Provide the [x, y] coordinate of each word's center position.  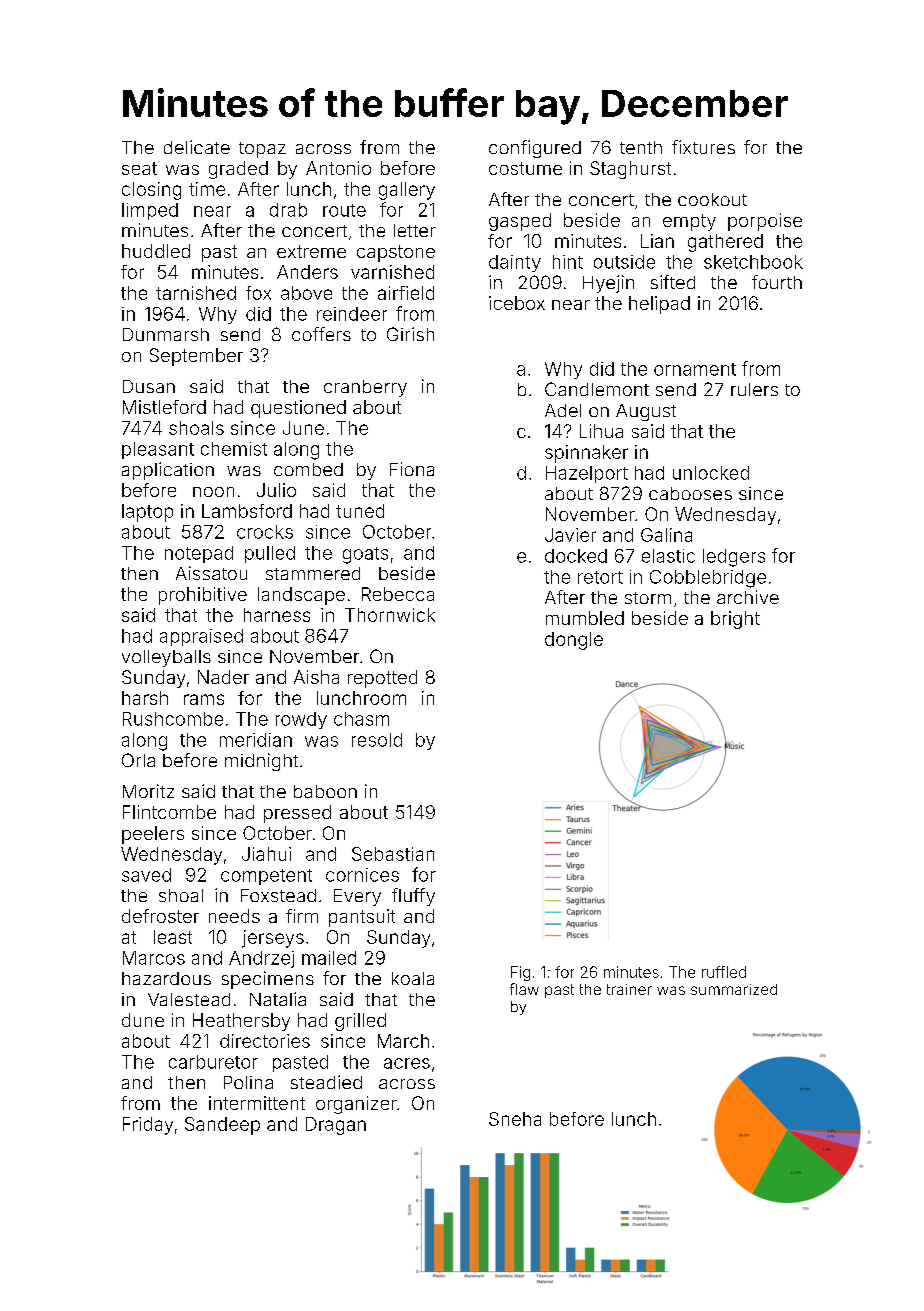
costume [525, 168]
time [207, 189]
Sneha [515, 1119]
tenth [641, 147]
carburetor [213, 1062]
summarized [734, 989]
